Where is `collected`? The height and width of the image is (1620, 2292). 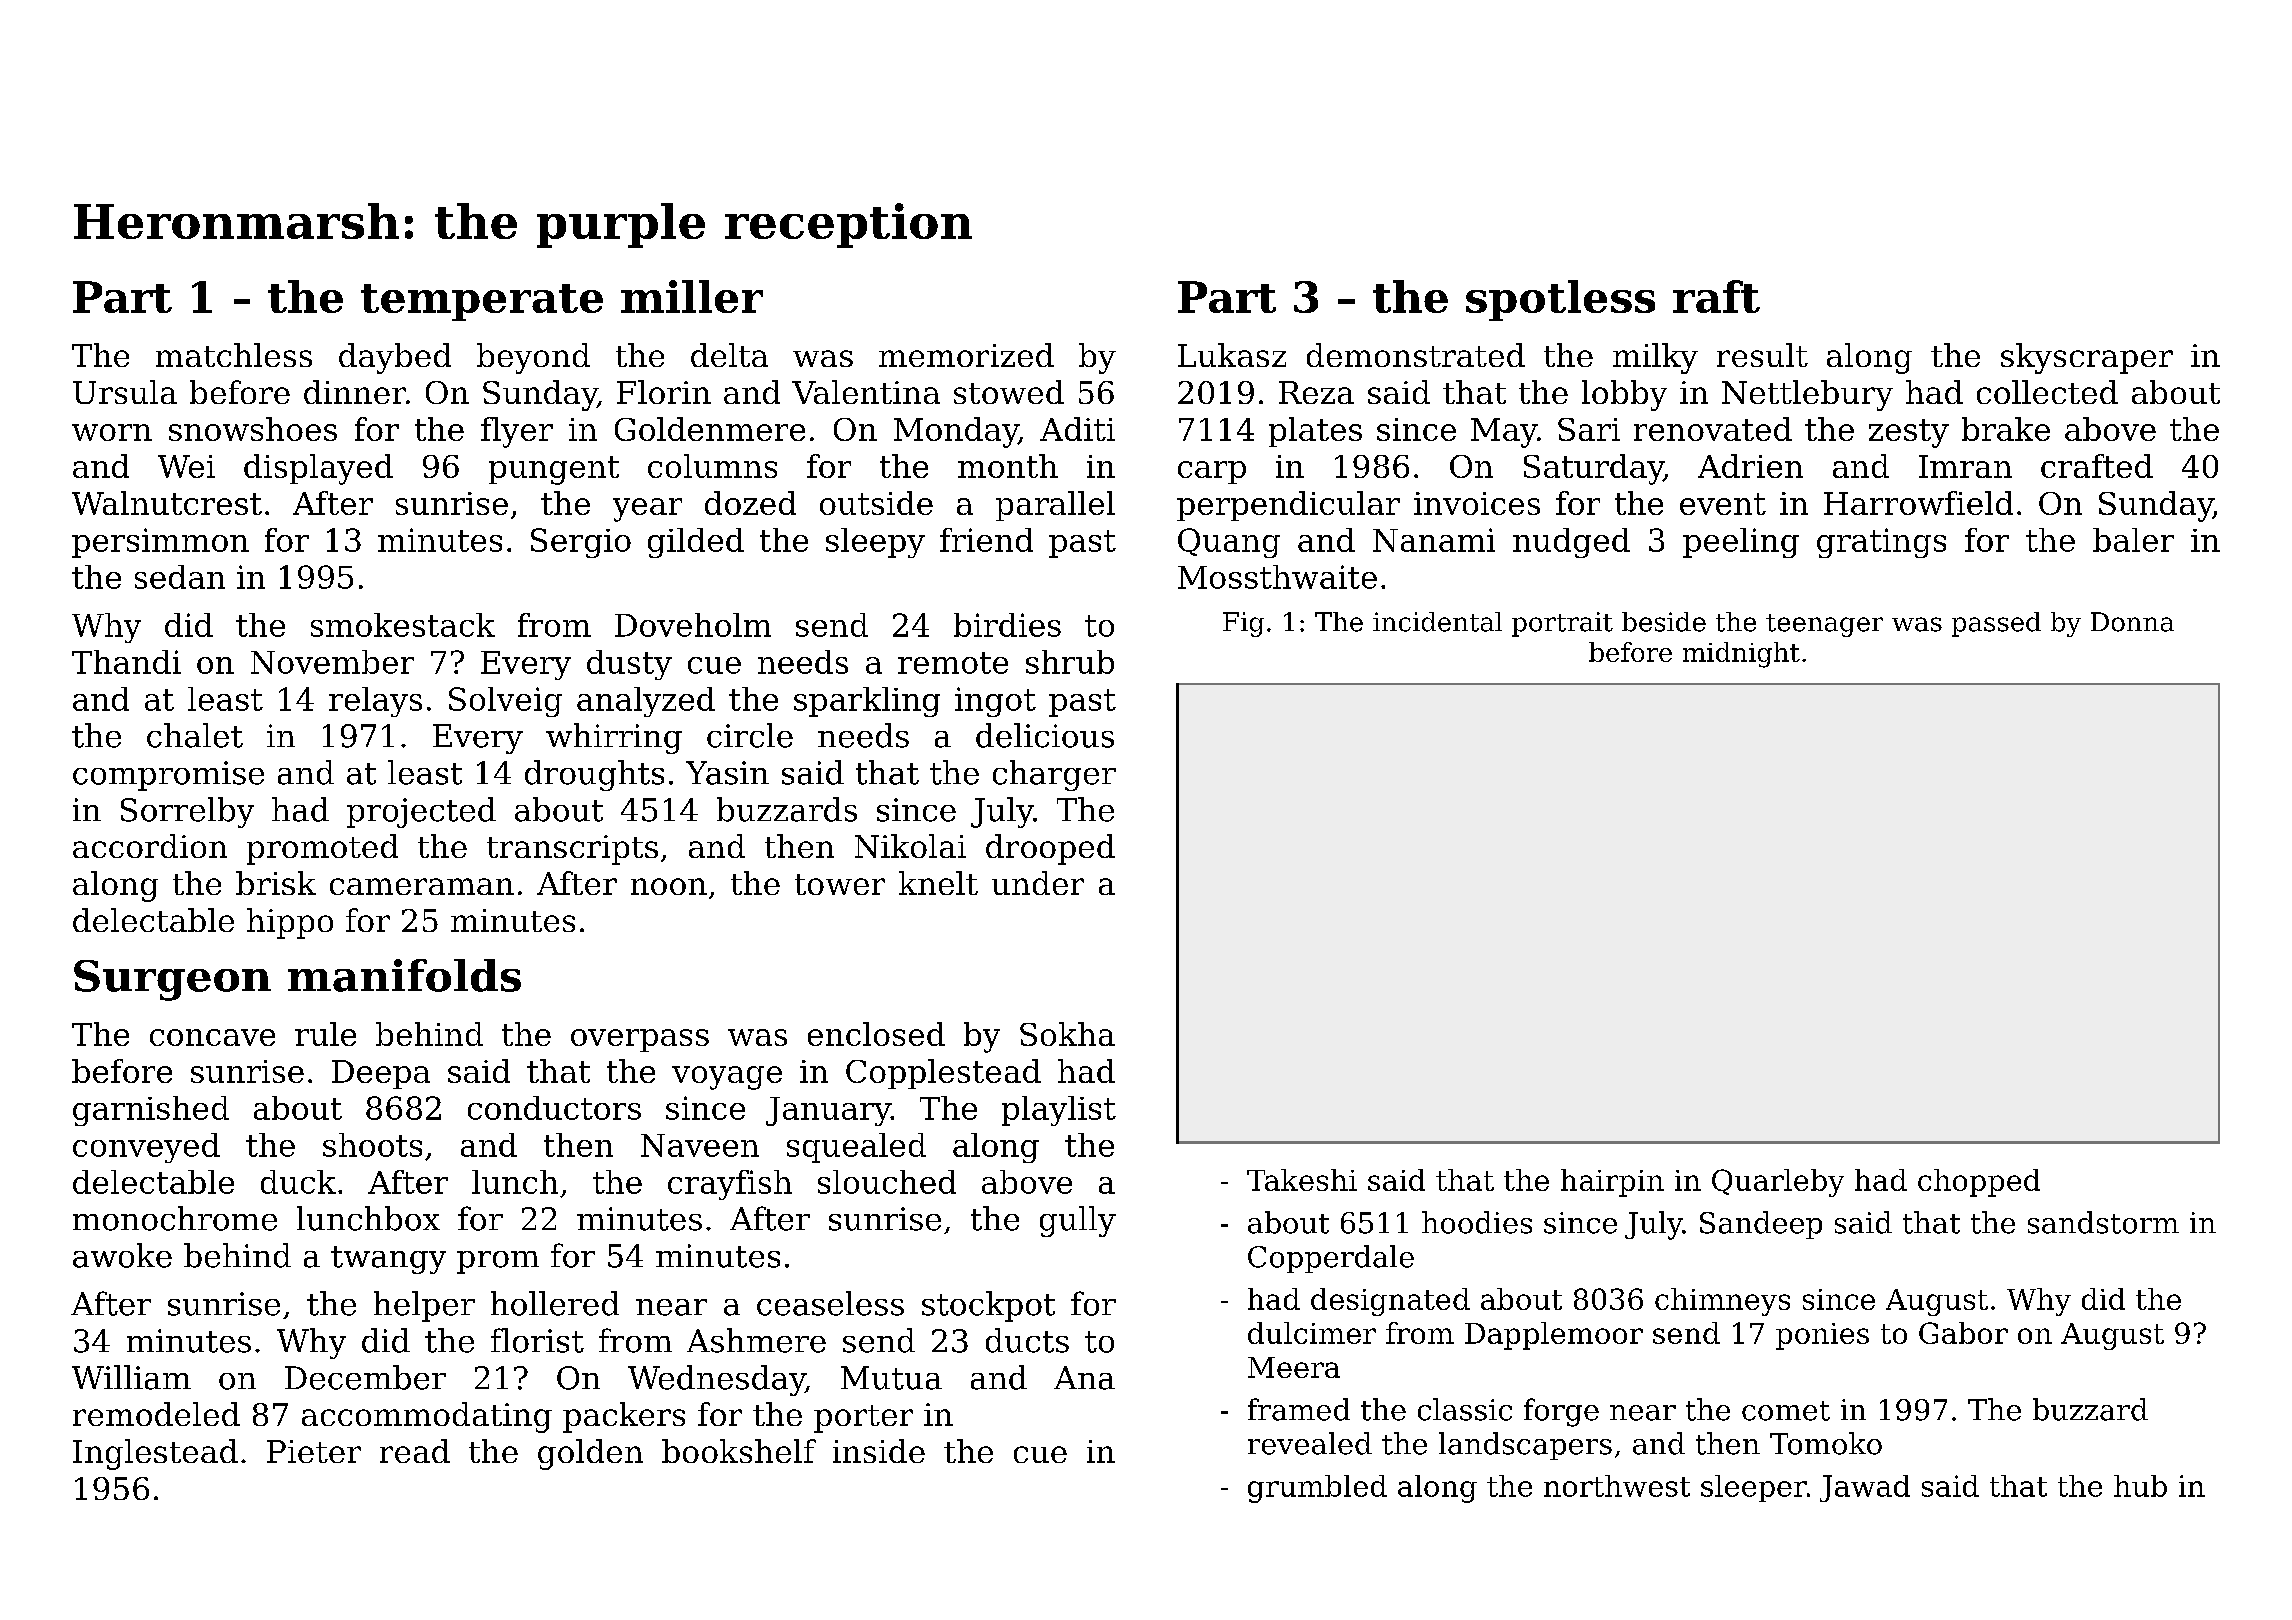 collected is located at coordinates (2047, 392).
